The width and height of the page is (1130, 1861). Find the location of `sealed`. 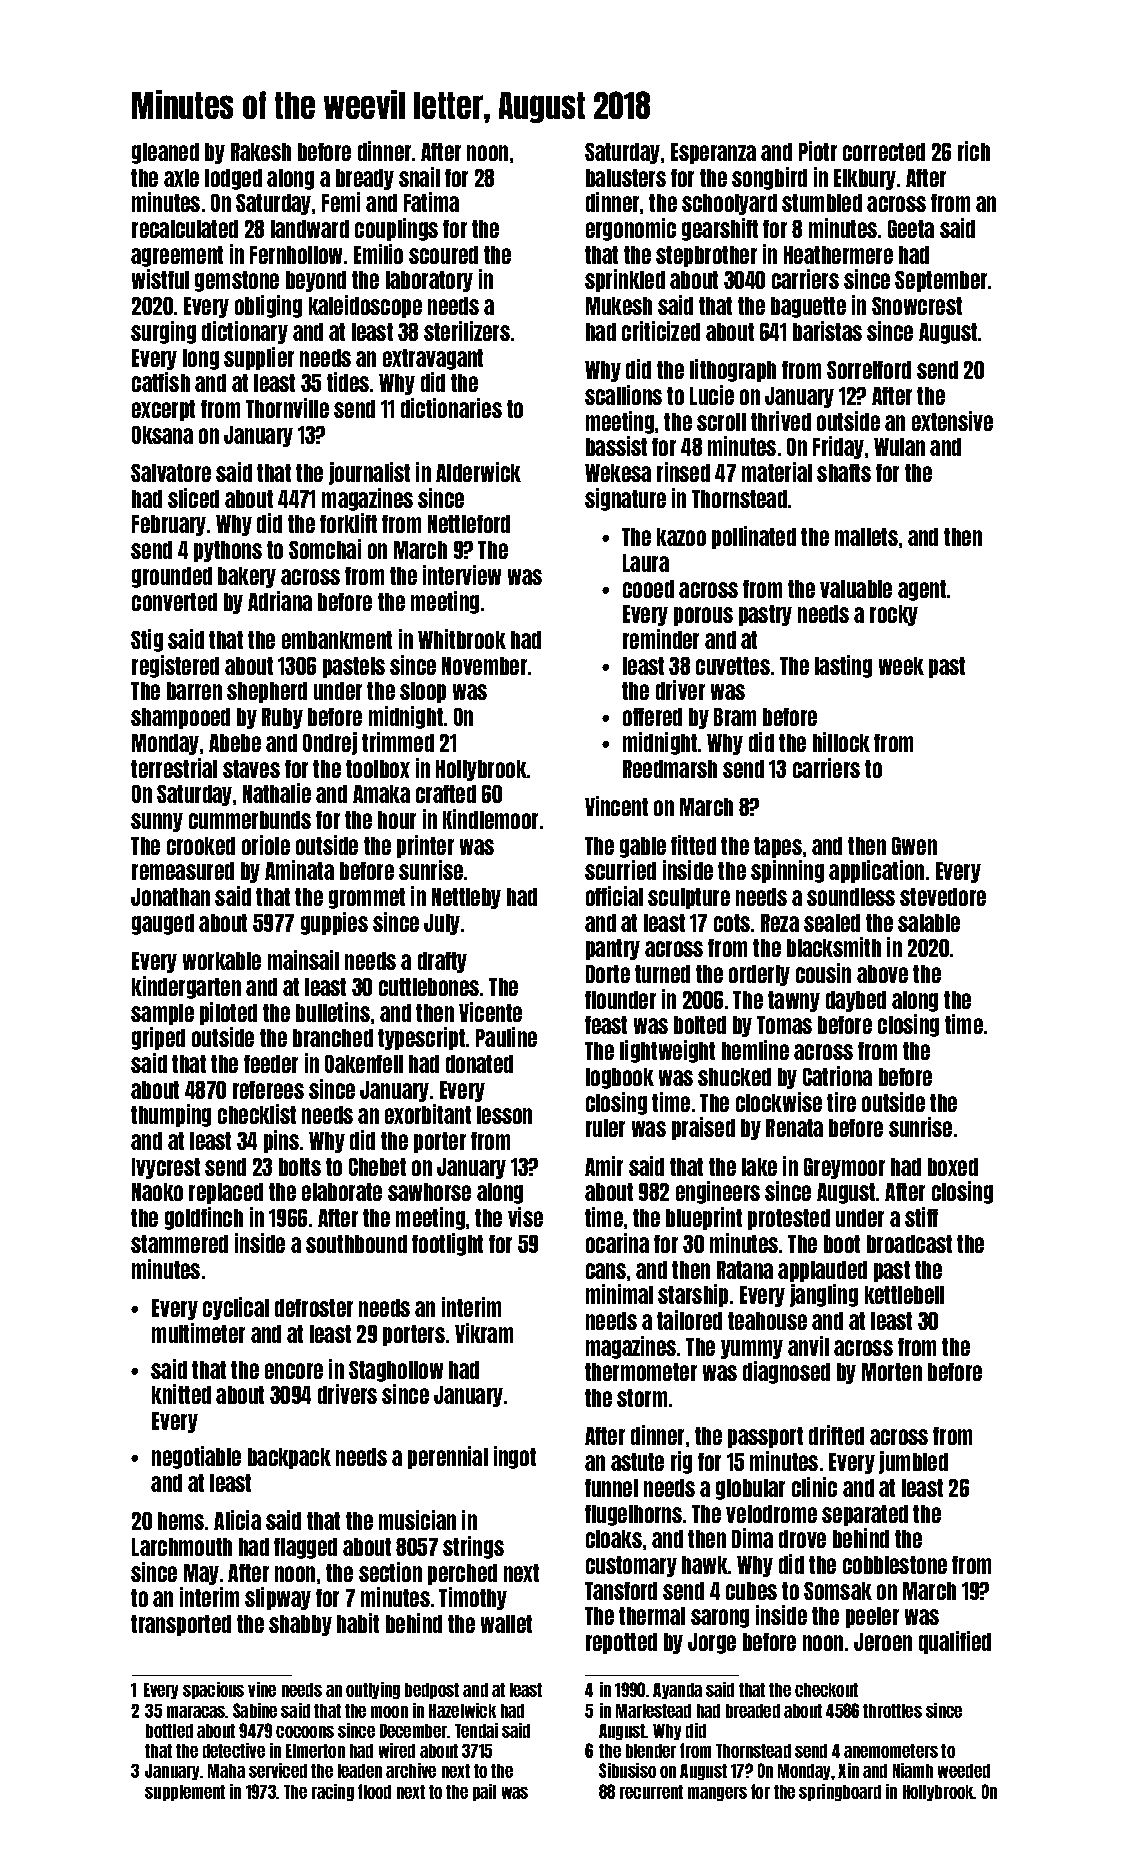

sealed is located at coordinates (832, 923).
